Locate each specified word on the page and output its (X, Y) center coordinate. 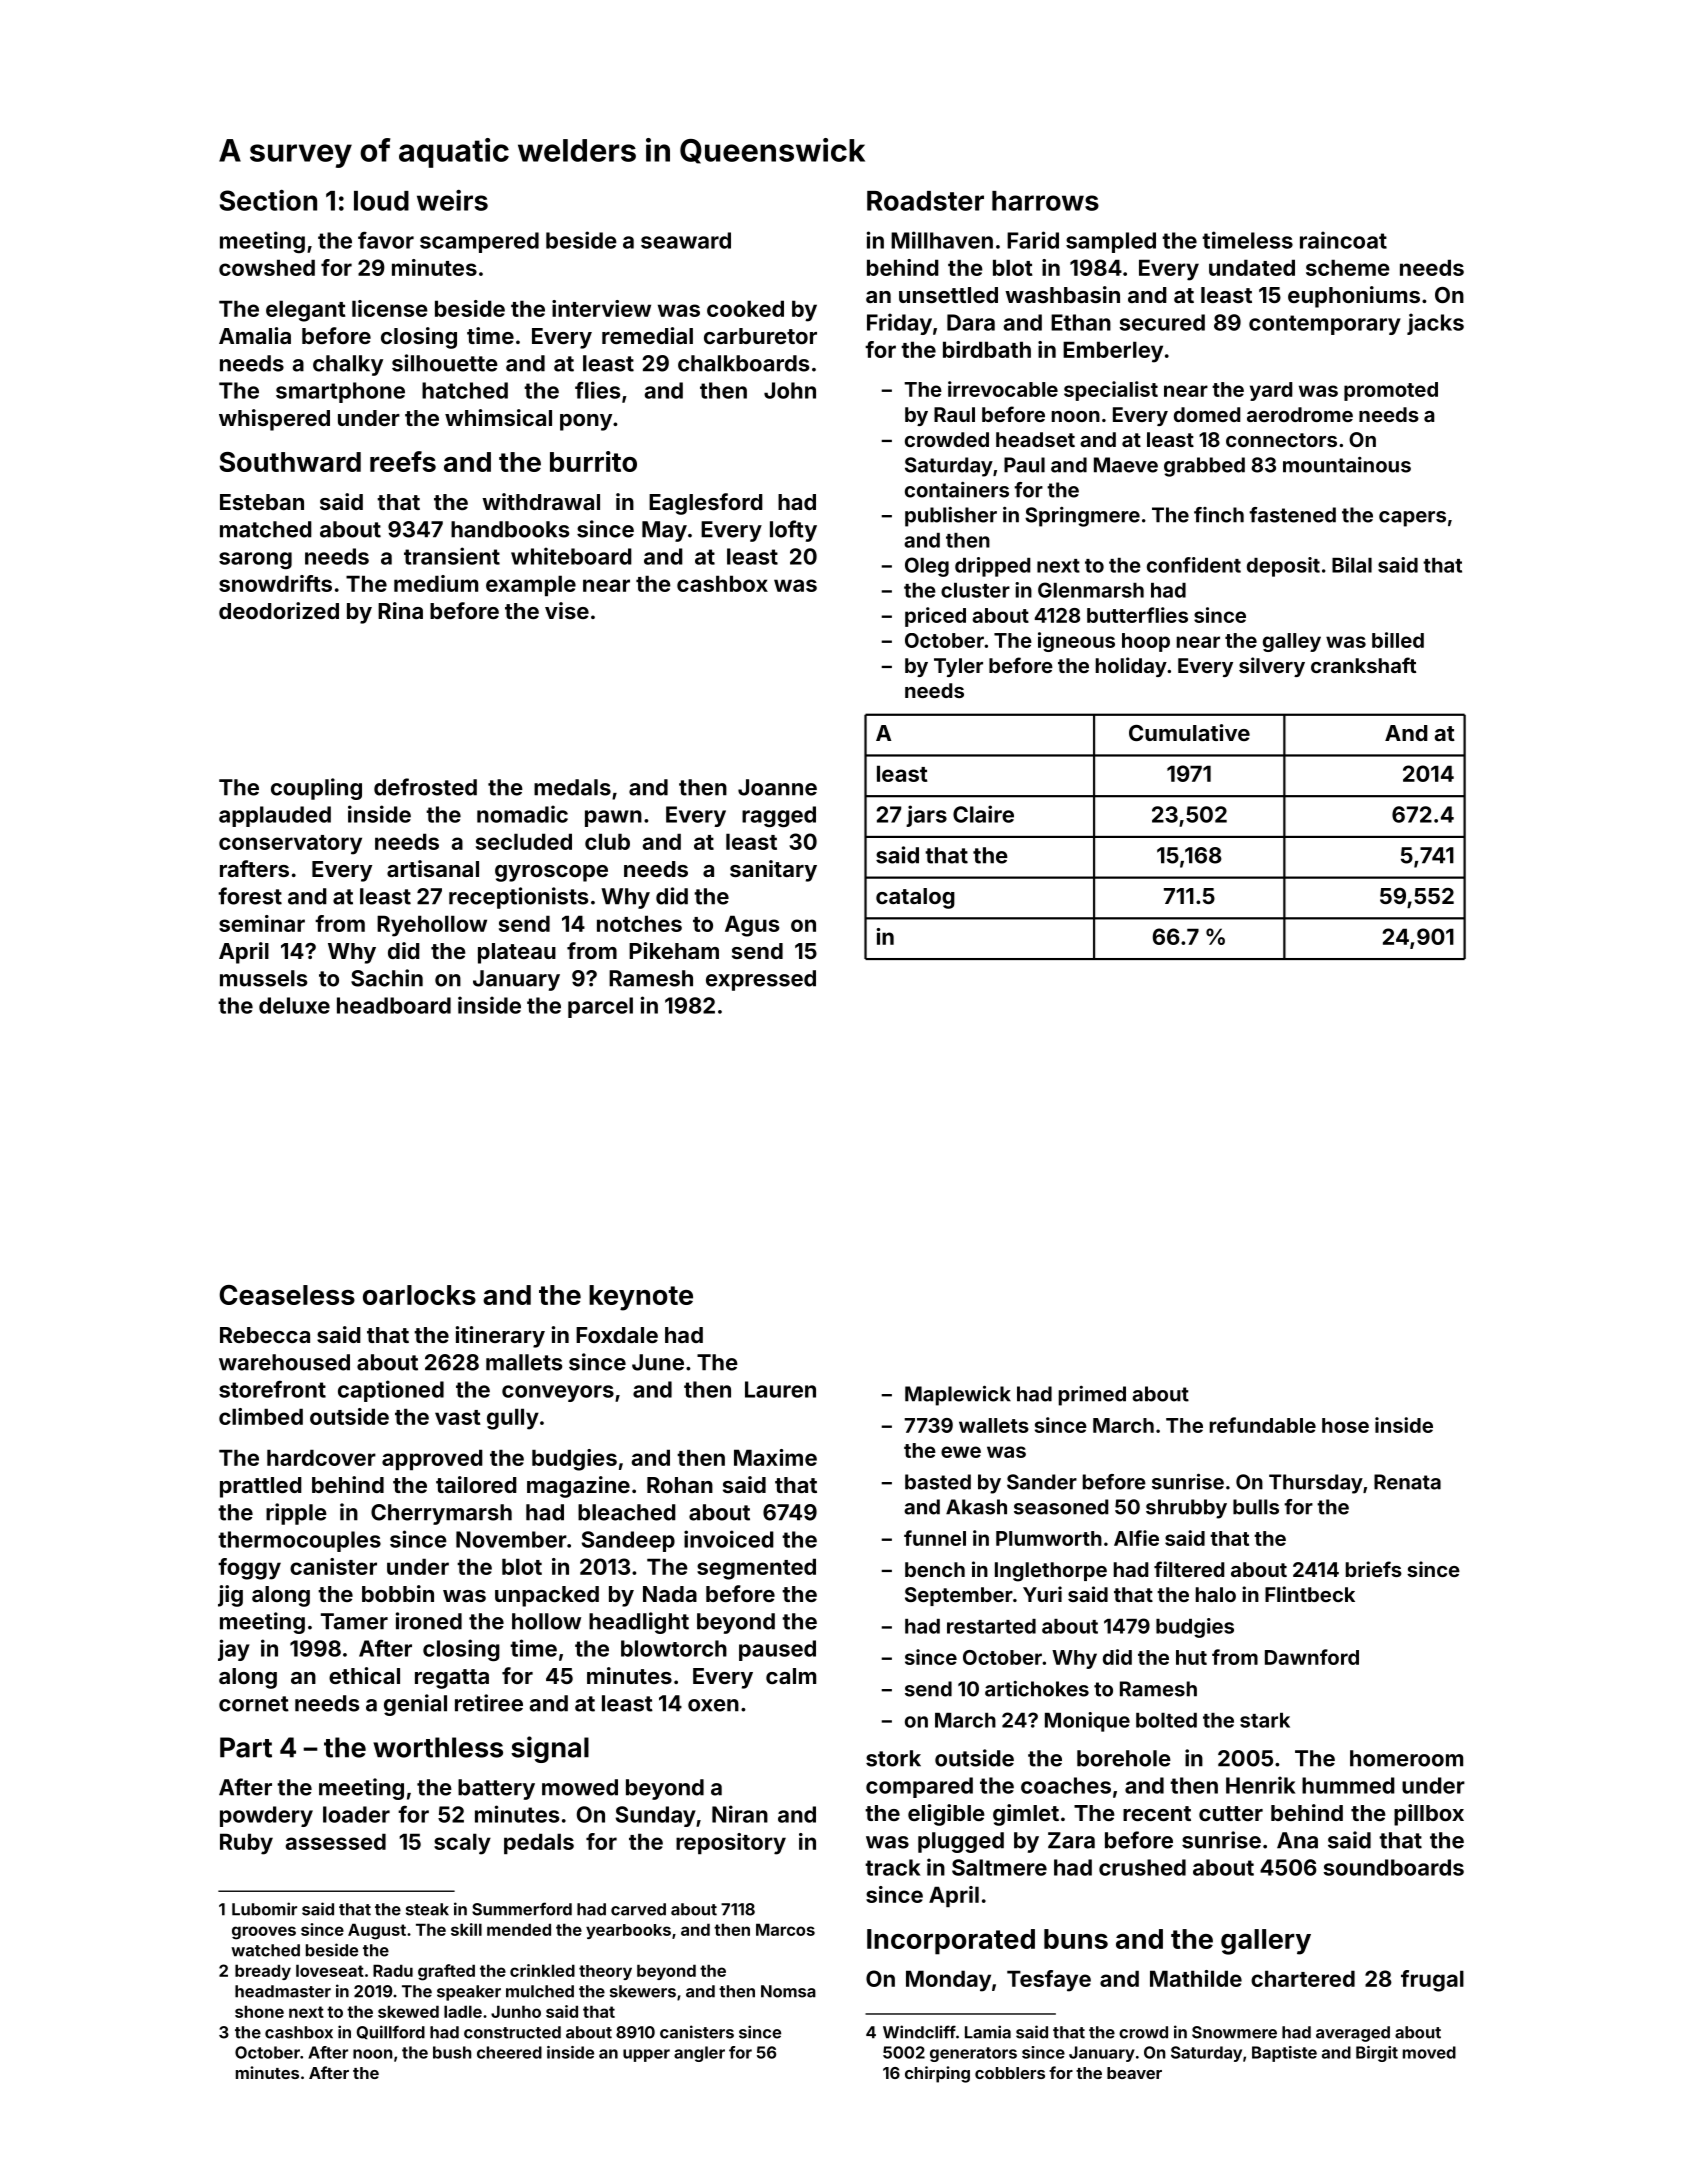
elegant (306, 311)
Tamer (354, 1621)
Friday (899, 324)
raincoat (1343, 240)
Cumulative (1189, 732)
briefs (1374, 1569)
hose (1345, 1425)
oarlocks (419, 1295)
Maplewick (958, 1395)
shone (259, 2011)
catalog (915, 898)
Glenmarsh (1091, 590)
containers (957, 490)
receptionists (518, 898)
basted (938, 1482)
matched (266, 529)
